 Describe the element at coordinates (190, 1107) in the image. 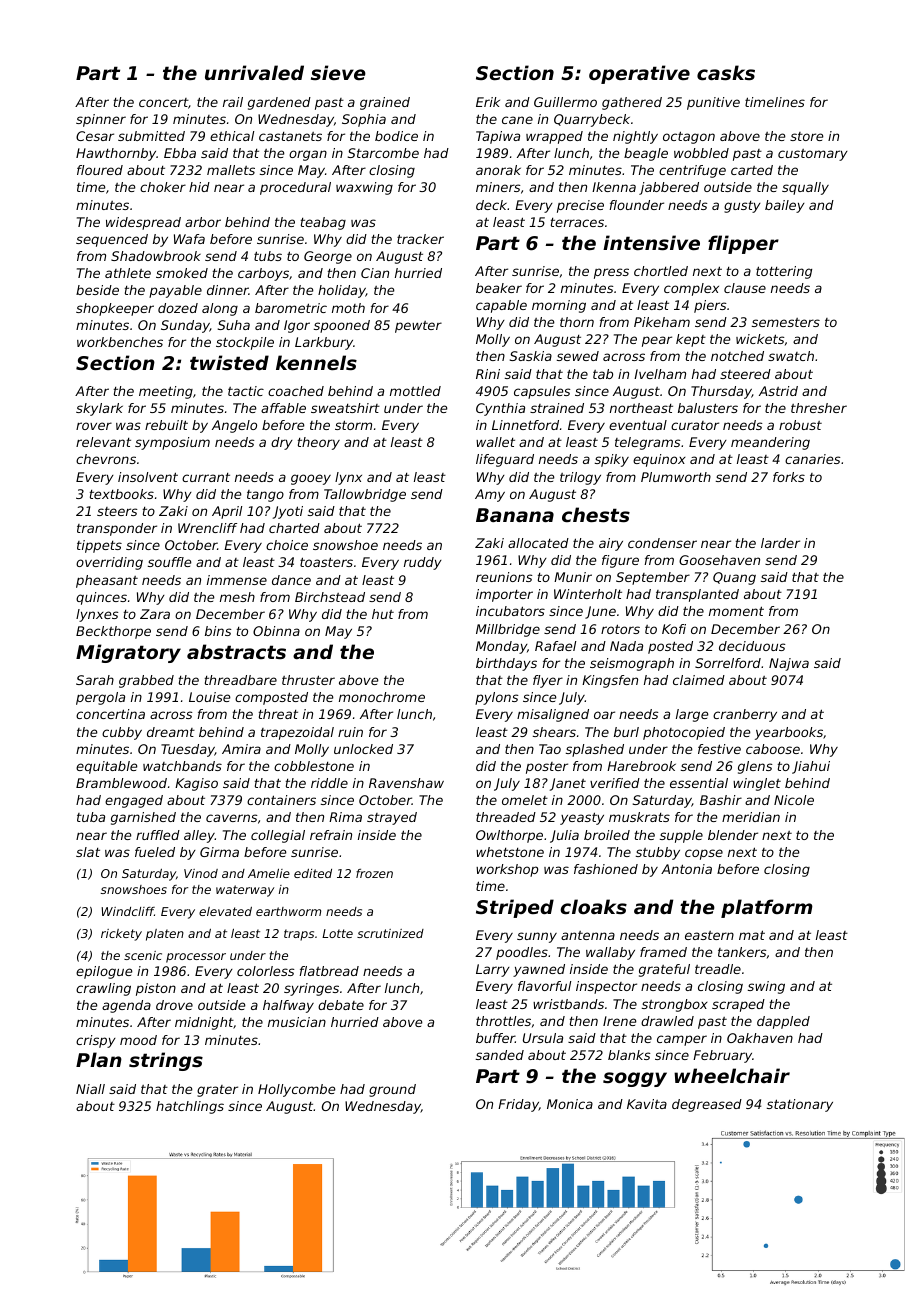

I see `hatchlings` at that location.
